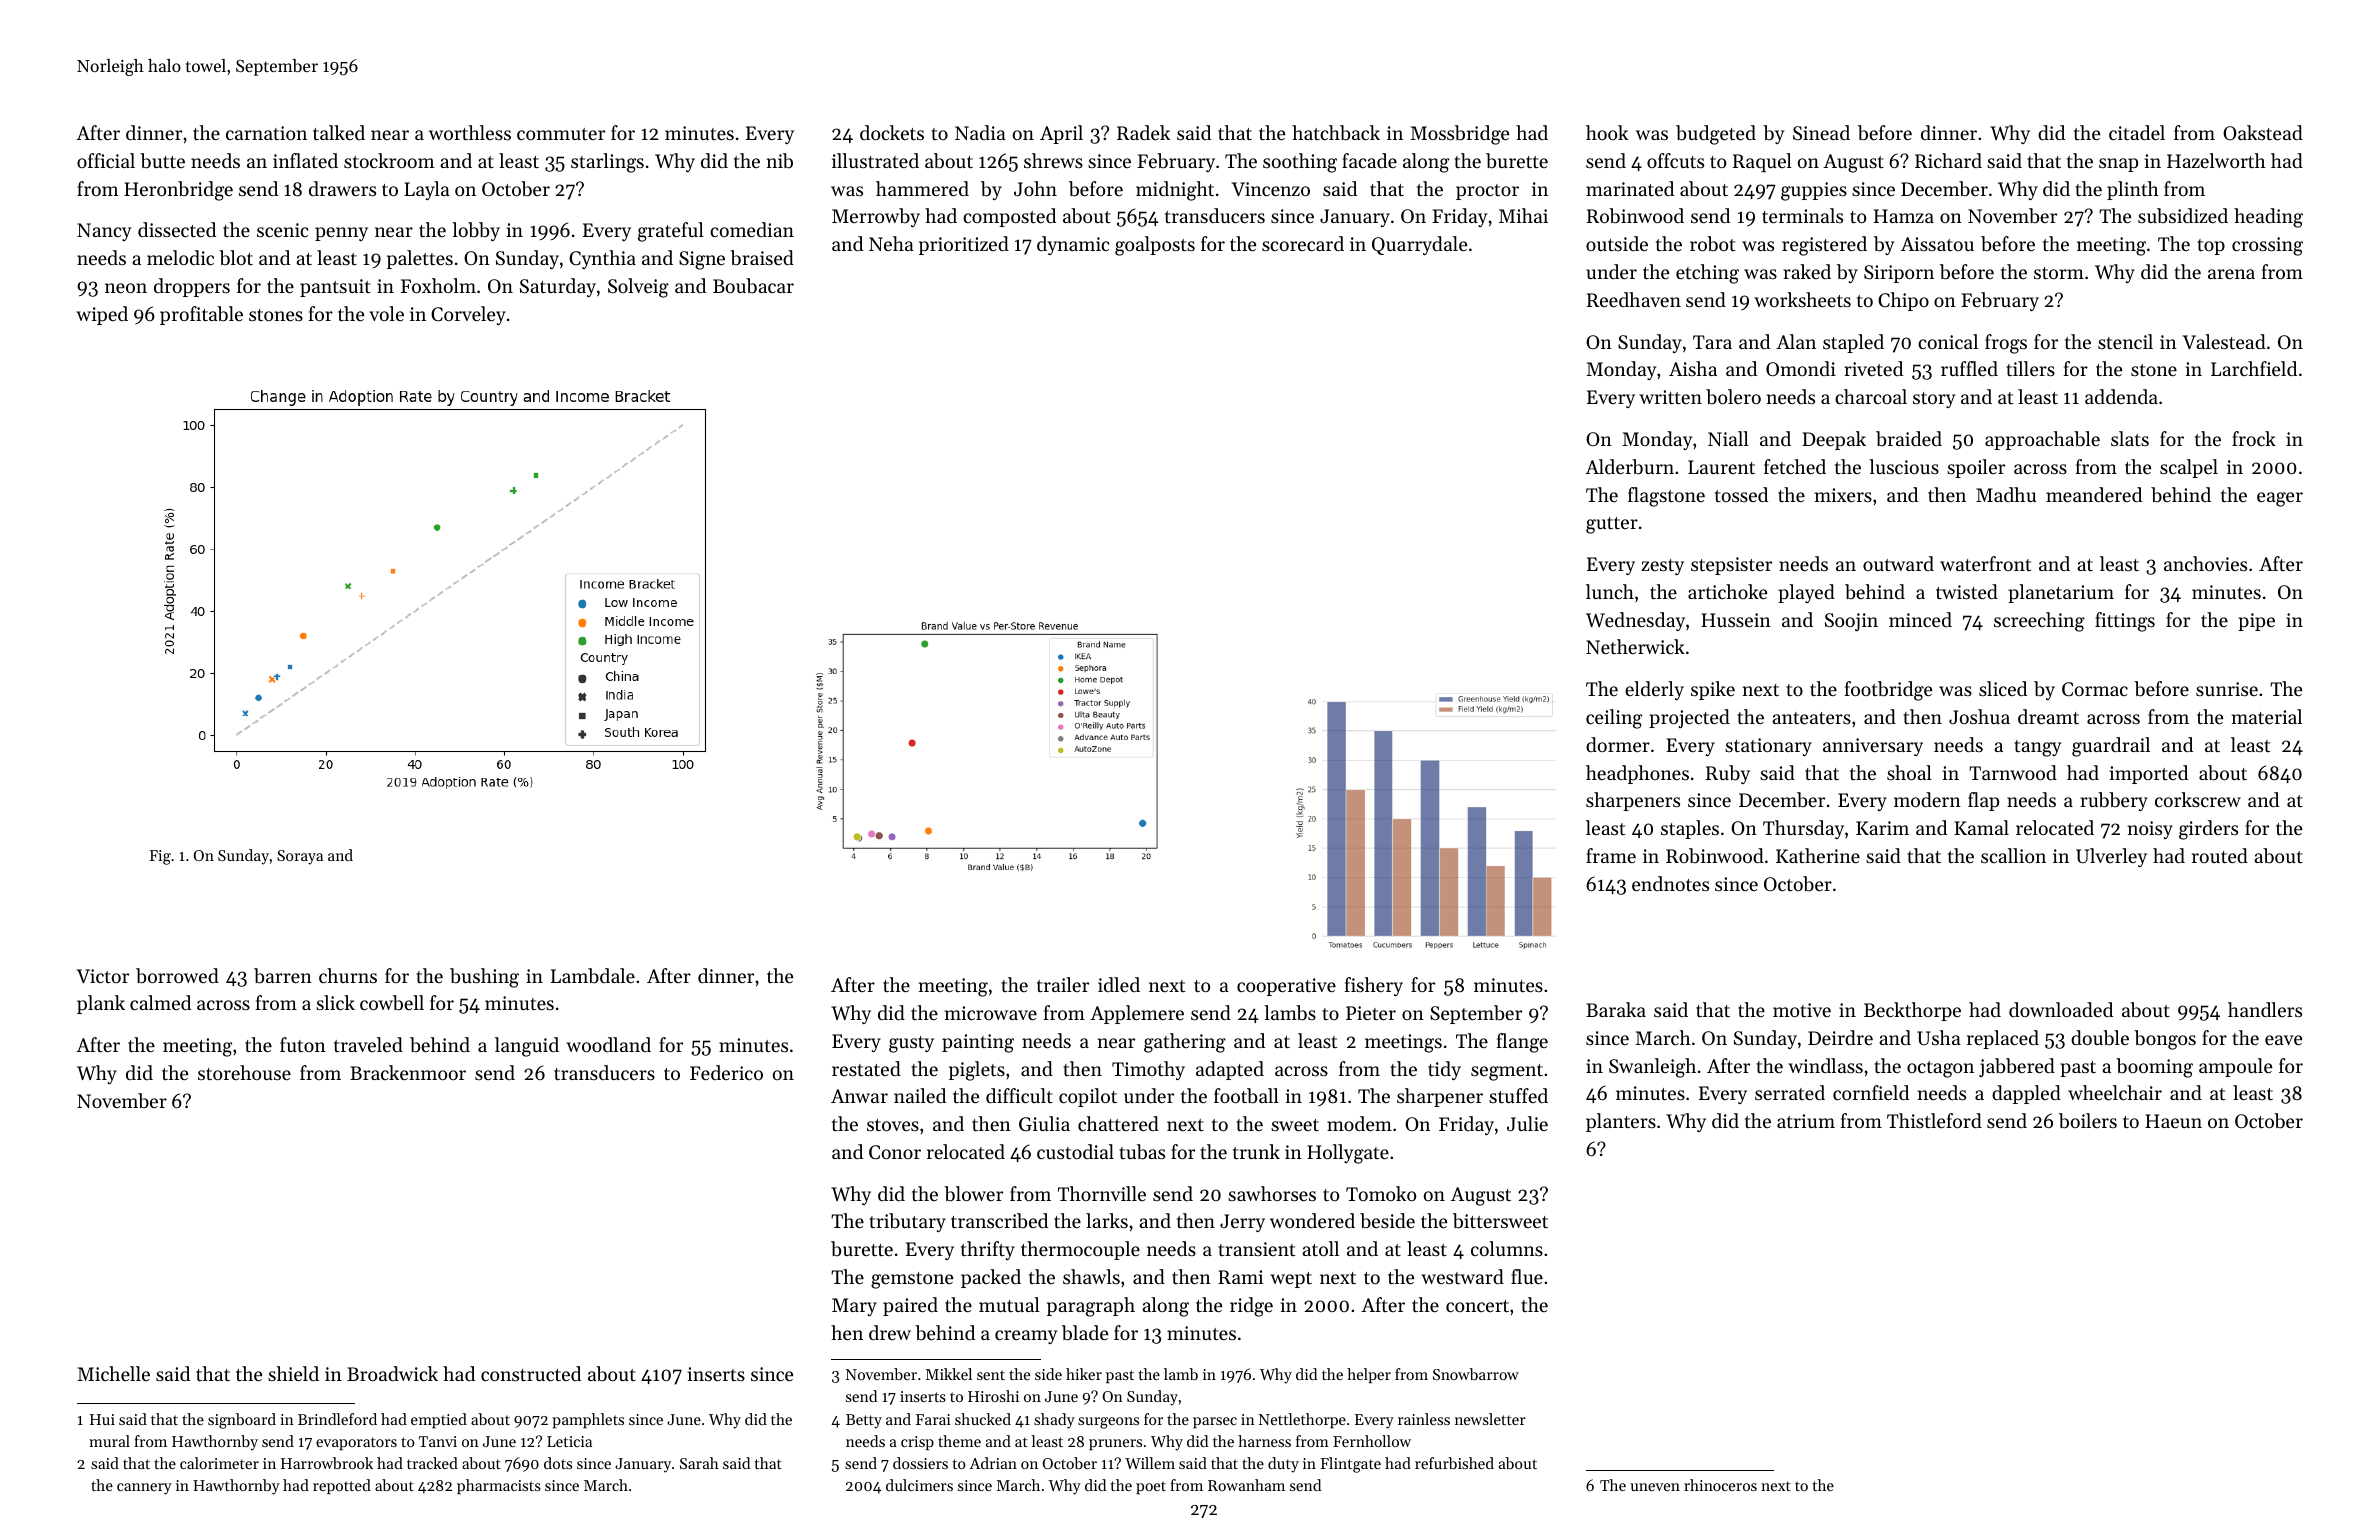 The height and width of the screenshot is (1540, 2380). Describe the element at coordinates (2003, 688) in the screenshot. I see `sliced` at that location.
